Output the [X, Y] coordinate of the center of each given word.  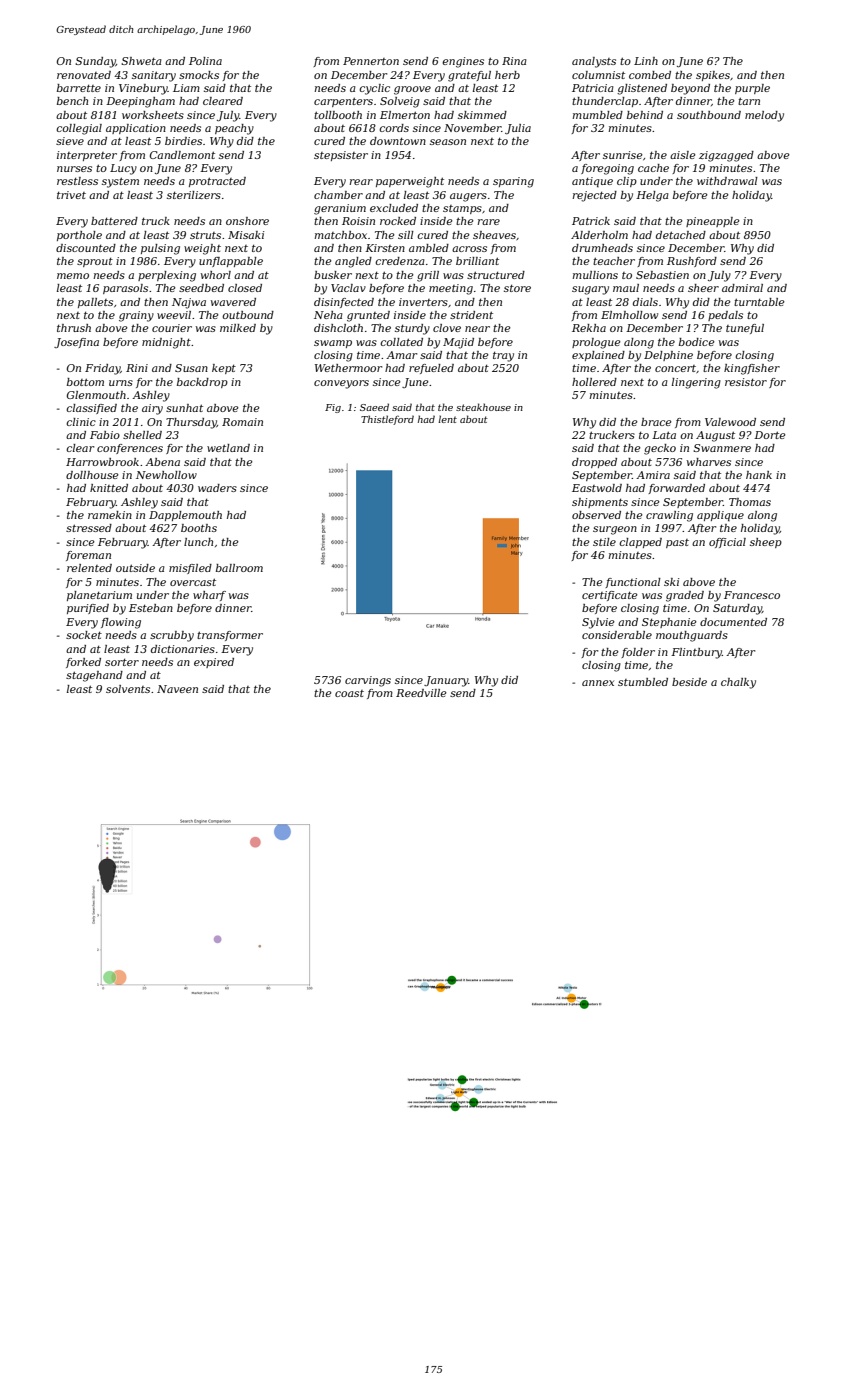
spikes [713, 76]
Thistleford [387, 420]
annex [598, 683]
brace [656, 422]
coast [349, 693]
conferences [130, 449]
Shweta [141, 61]
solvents [128, 689]
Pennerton [371, 61]
